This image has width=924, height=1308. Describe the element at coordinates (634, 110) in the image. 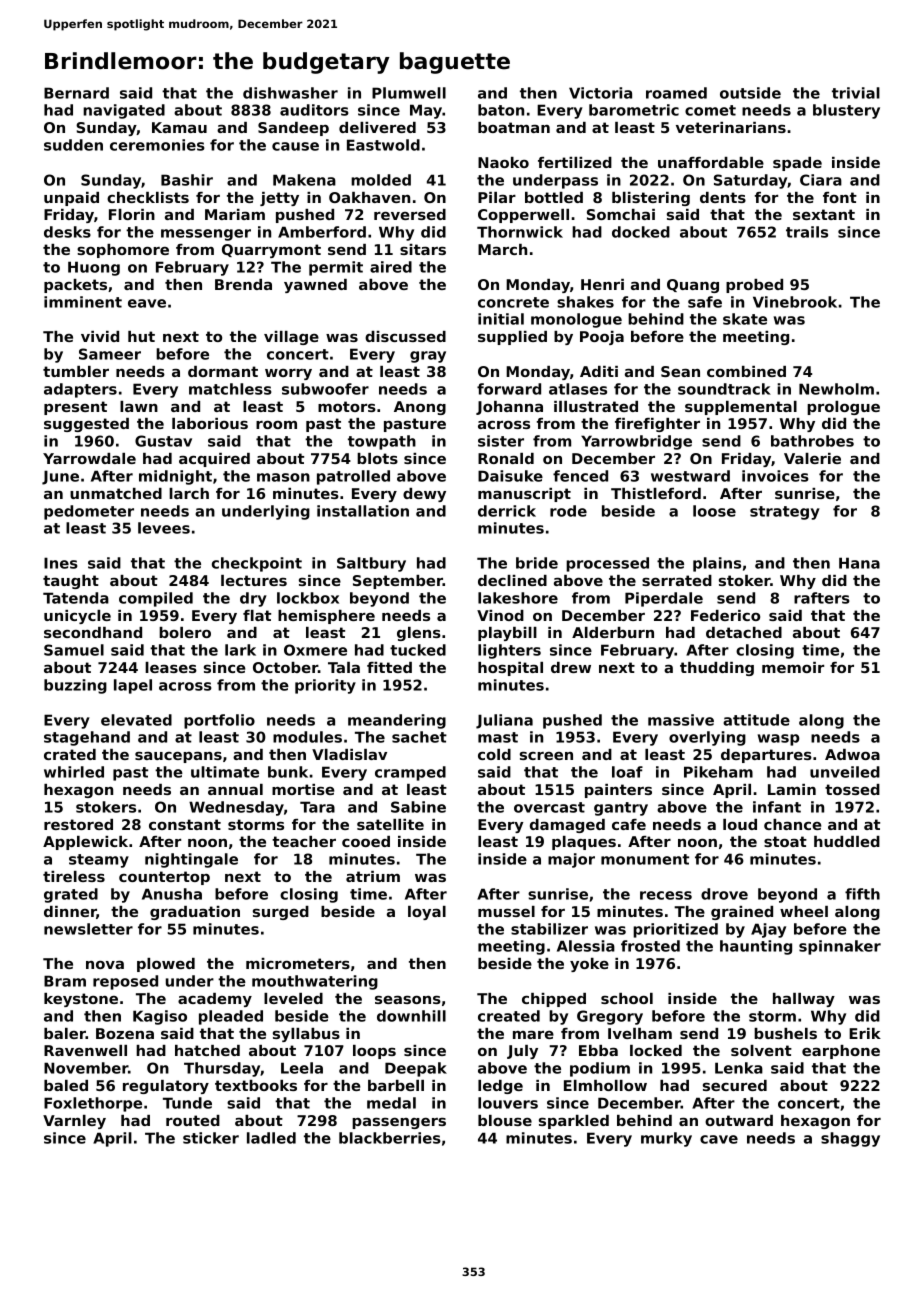

I see `barometric` at that location.
